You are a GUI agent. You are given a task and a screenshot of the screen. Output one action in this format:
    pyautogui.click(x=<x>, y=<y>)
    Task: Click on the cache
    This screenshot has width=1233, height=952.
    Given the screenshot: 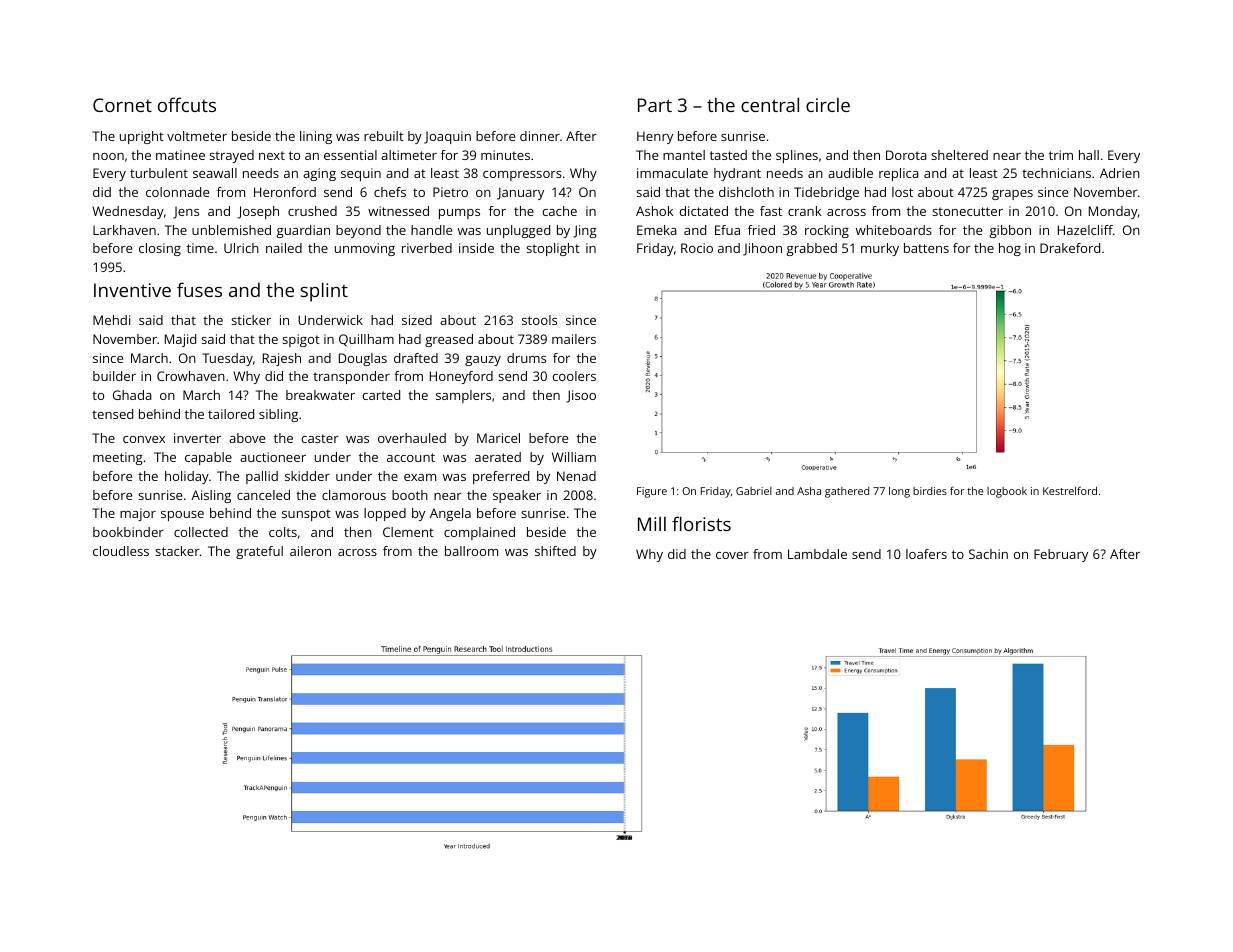 What is the action you would take?
    pyautogui.click(x=560, y=211)
